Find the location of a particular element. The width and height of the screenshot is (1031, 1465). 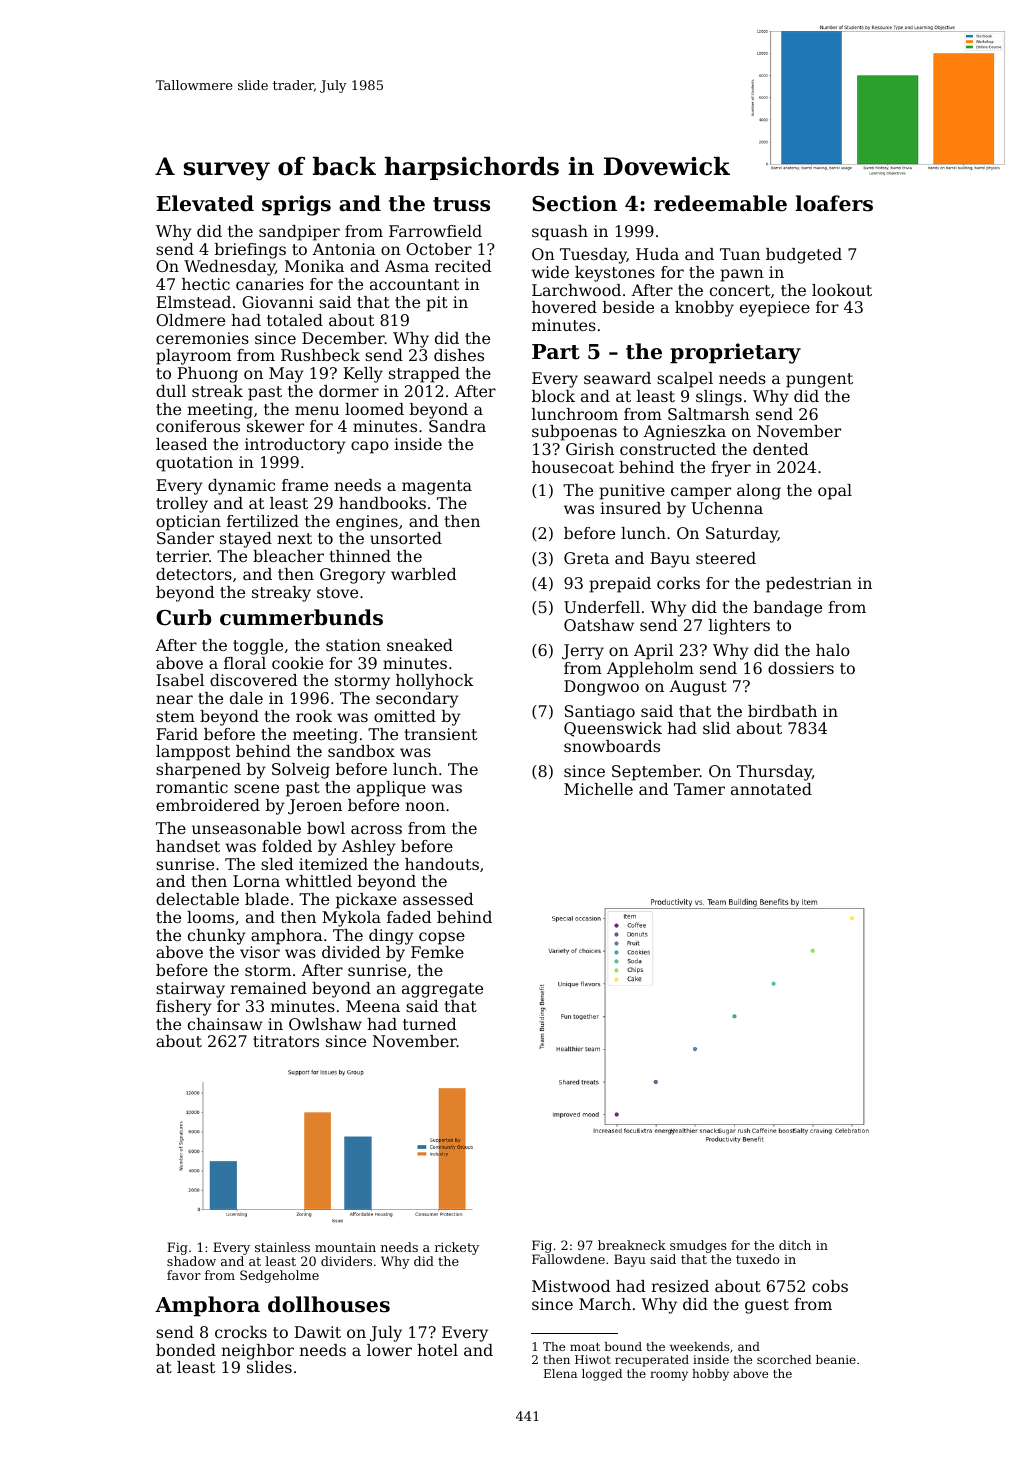

Jeroen is located at coordinates (315, 807).
